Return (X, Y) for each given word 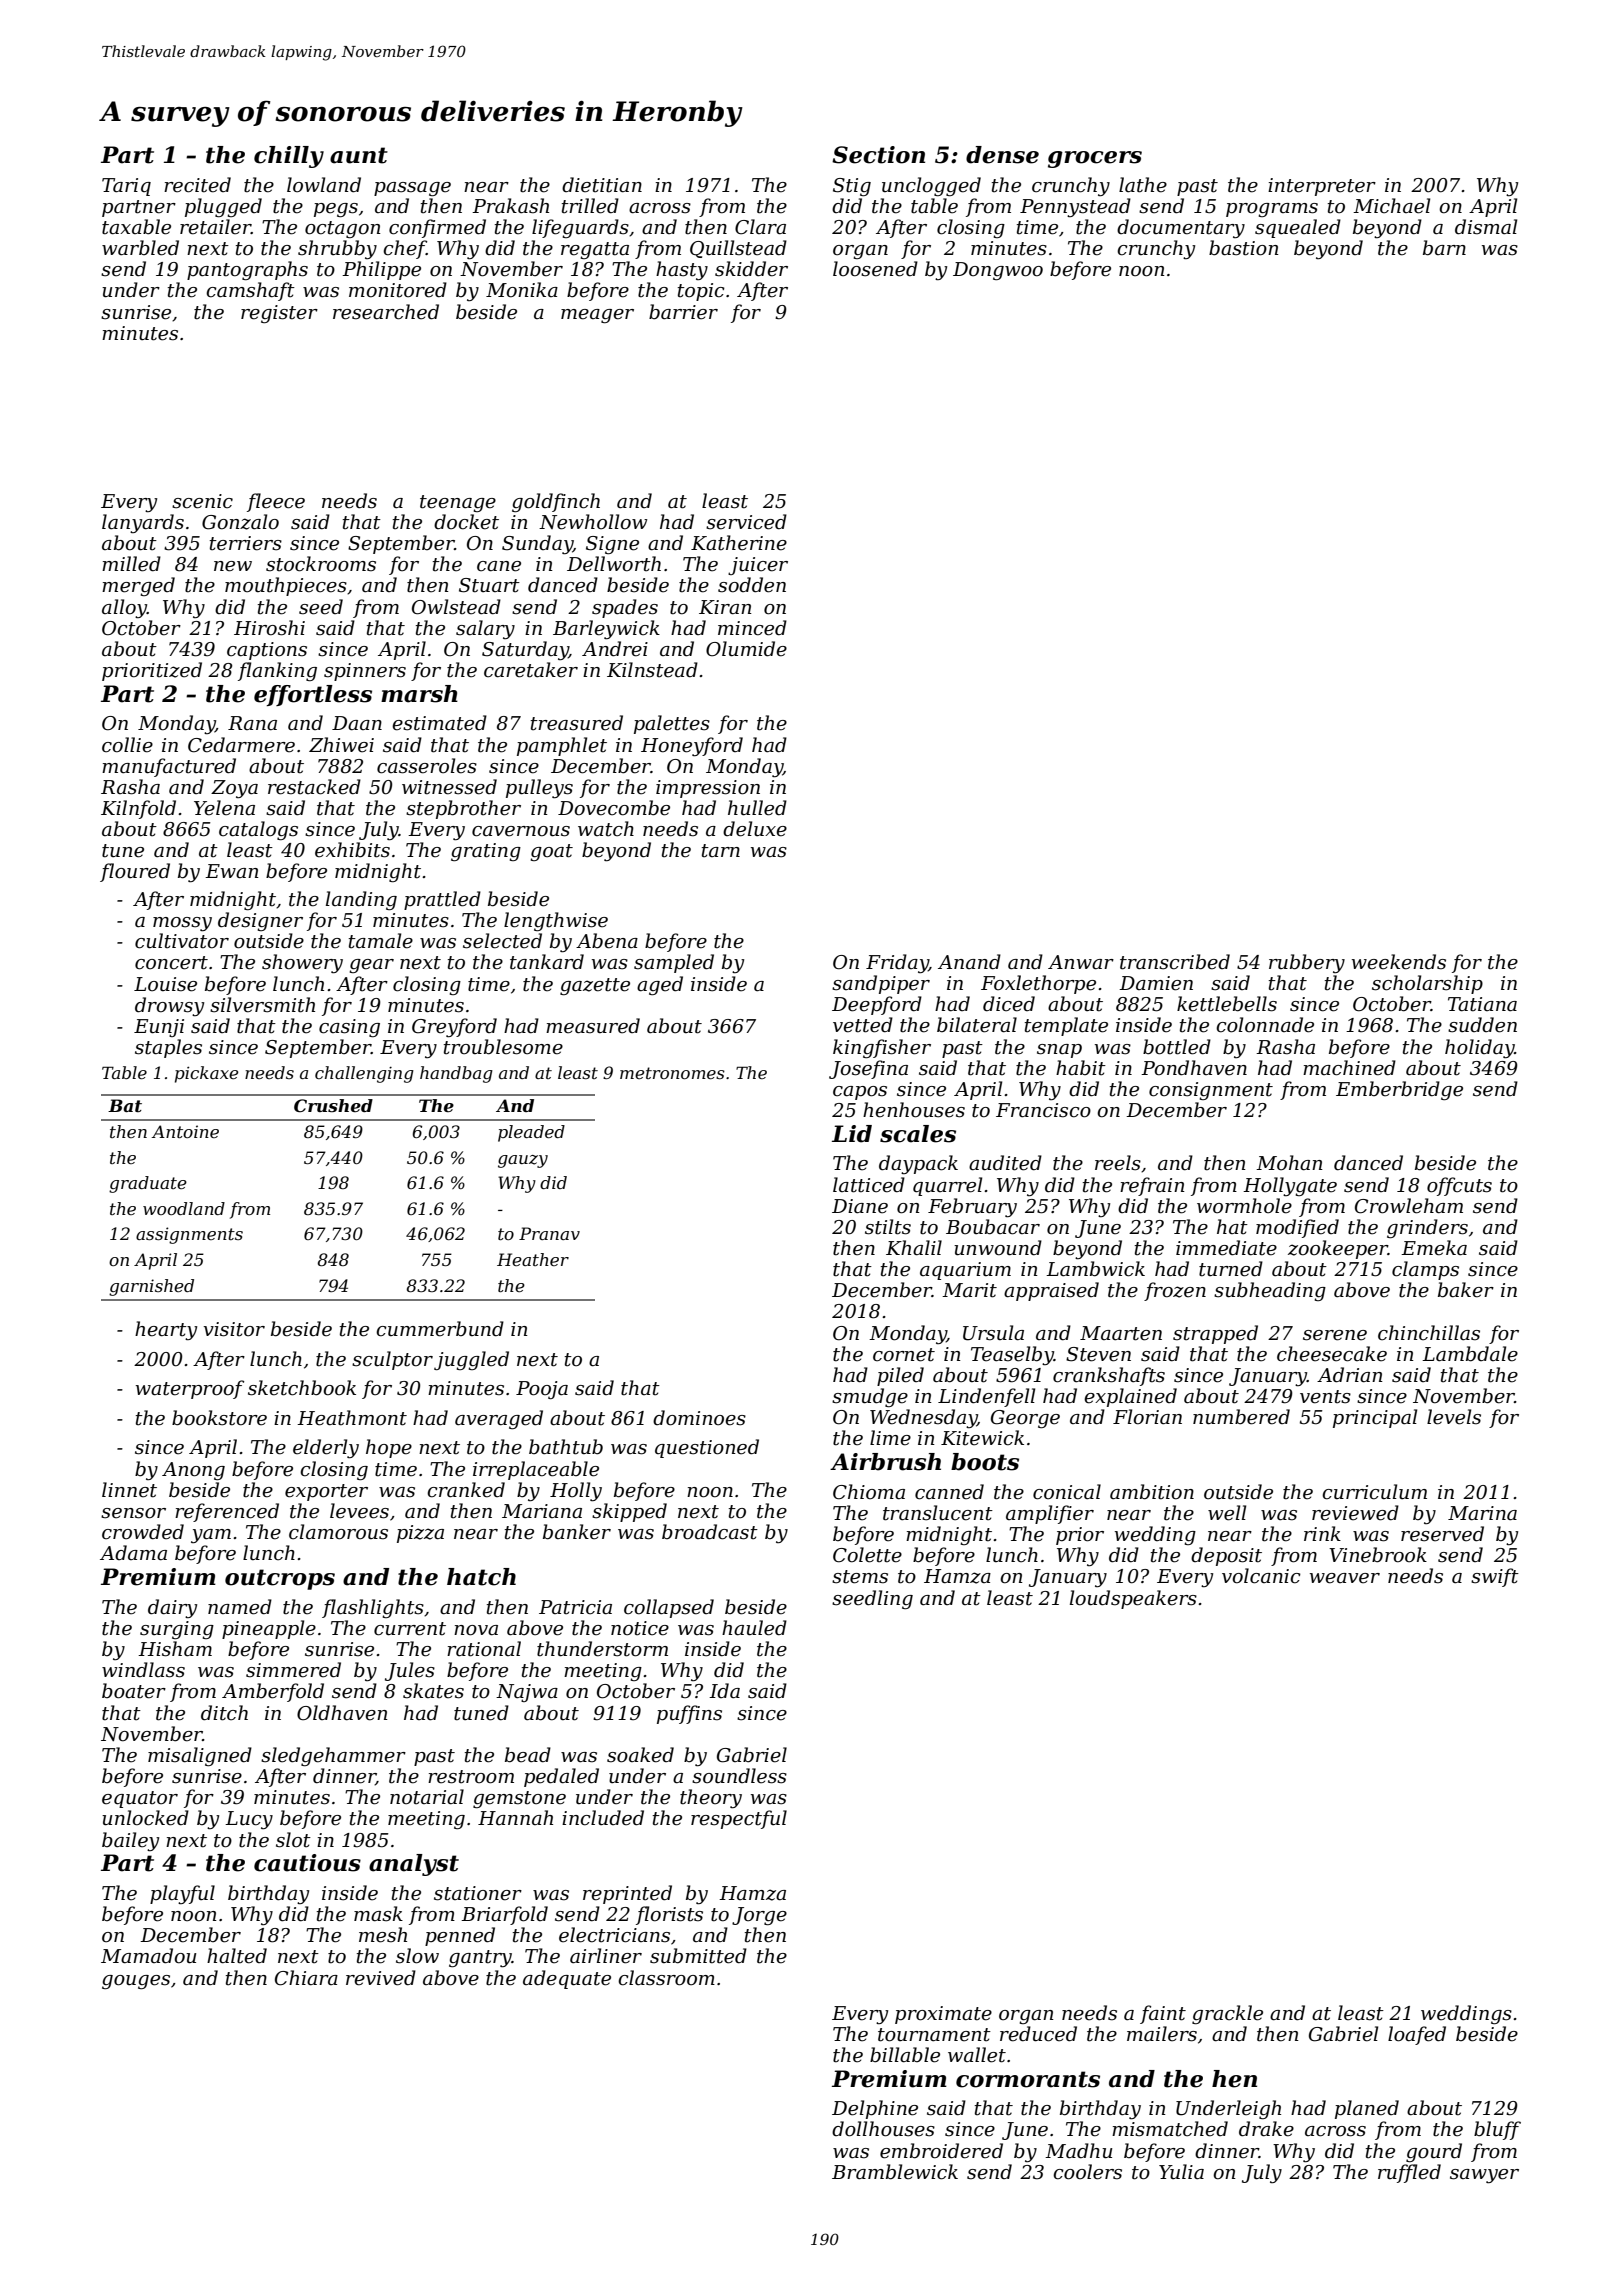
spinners (365, 672)
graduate (148, 1184)
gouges (136, 1982)
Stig (852, 187)
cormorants (1028, 2079)
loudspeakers (1133, 1599)
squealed (1298, 228)
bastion (1244, 248)
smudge (870, 1397)
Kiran (725, 607)
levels (1454, 1417)
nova (476, 1630)
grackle (1227, 2014)
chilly (289, 157)
